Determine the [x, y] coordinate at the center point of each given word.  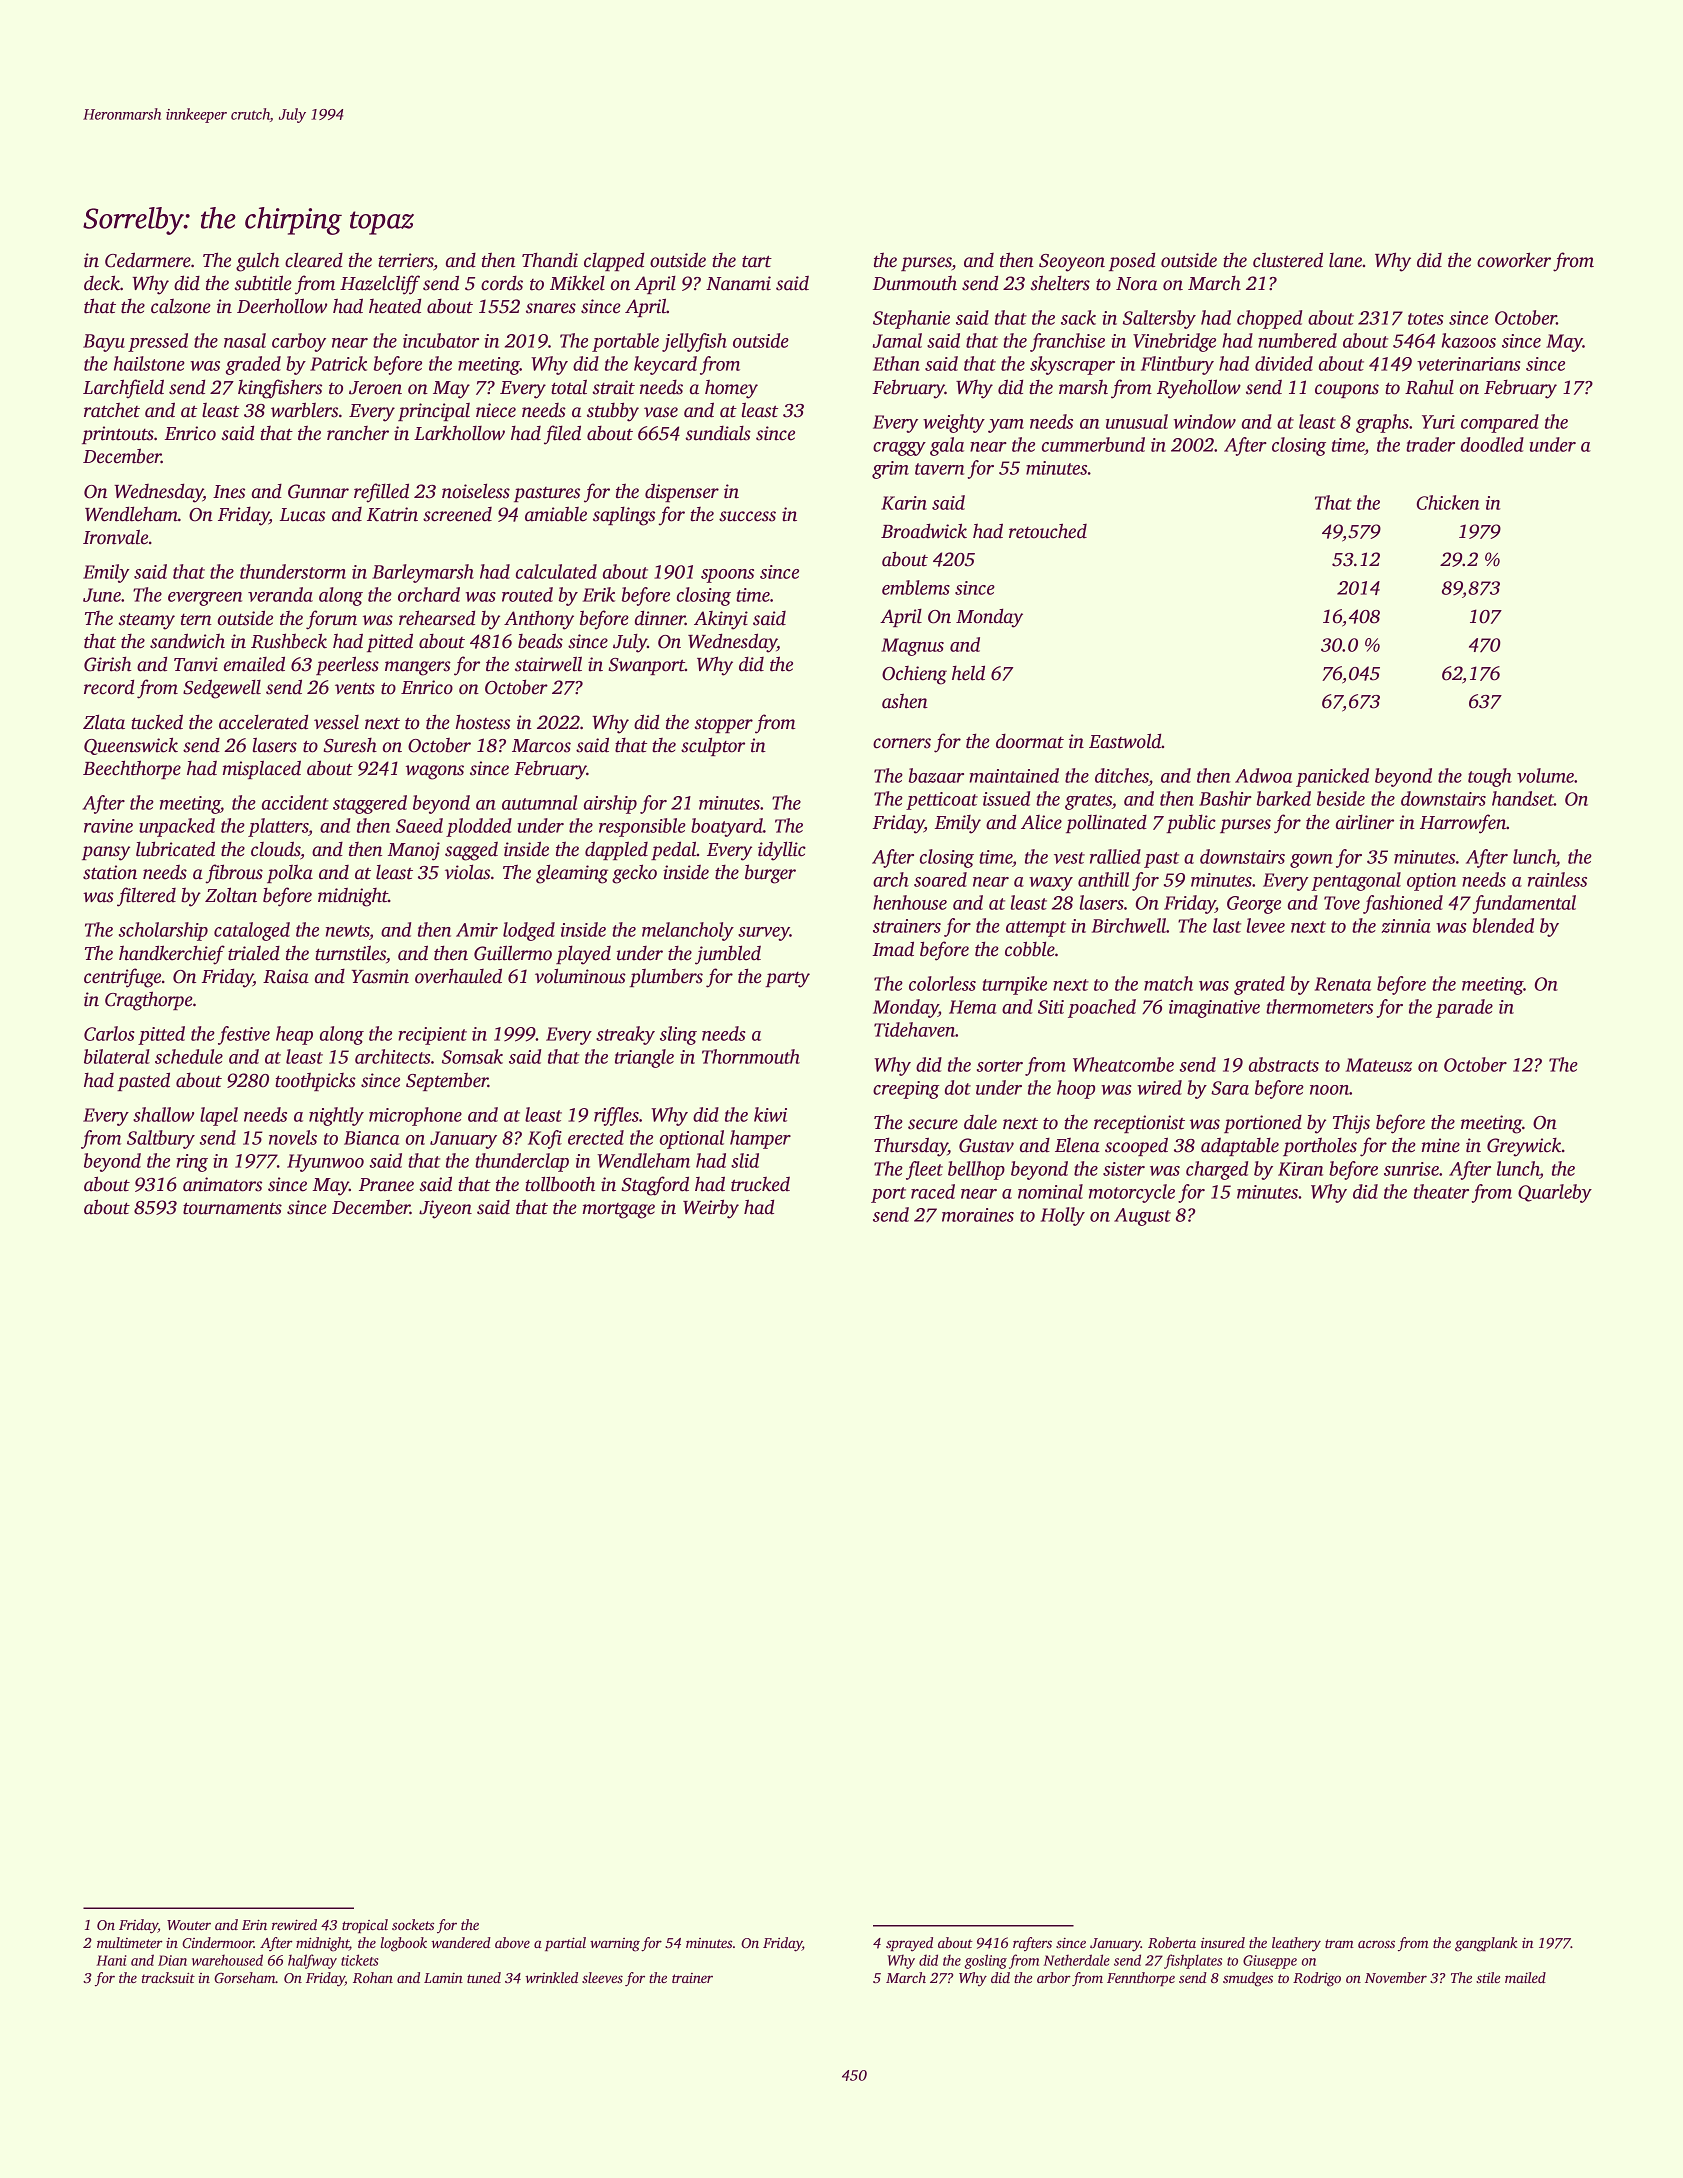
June [102, 595]
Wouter [189, 1925]
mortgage [619, 1211]
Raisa [286, 976]
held [968, 673]
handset [1523, 798]
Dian [172, 1960]
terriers [405, 260]
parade [1464, 1008]
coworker [1514, 260]
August [1142, 1217]
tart [757, 261]
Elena [1077, 1145]
